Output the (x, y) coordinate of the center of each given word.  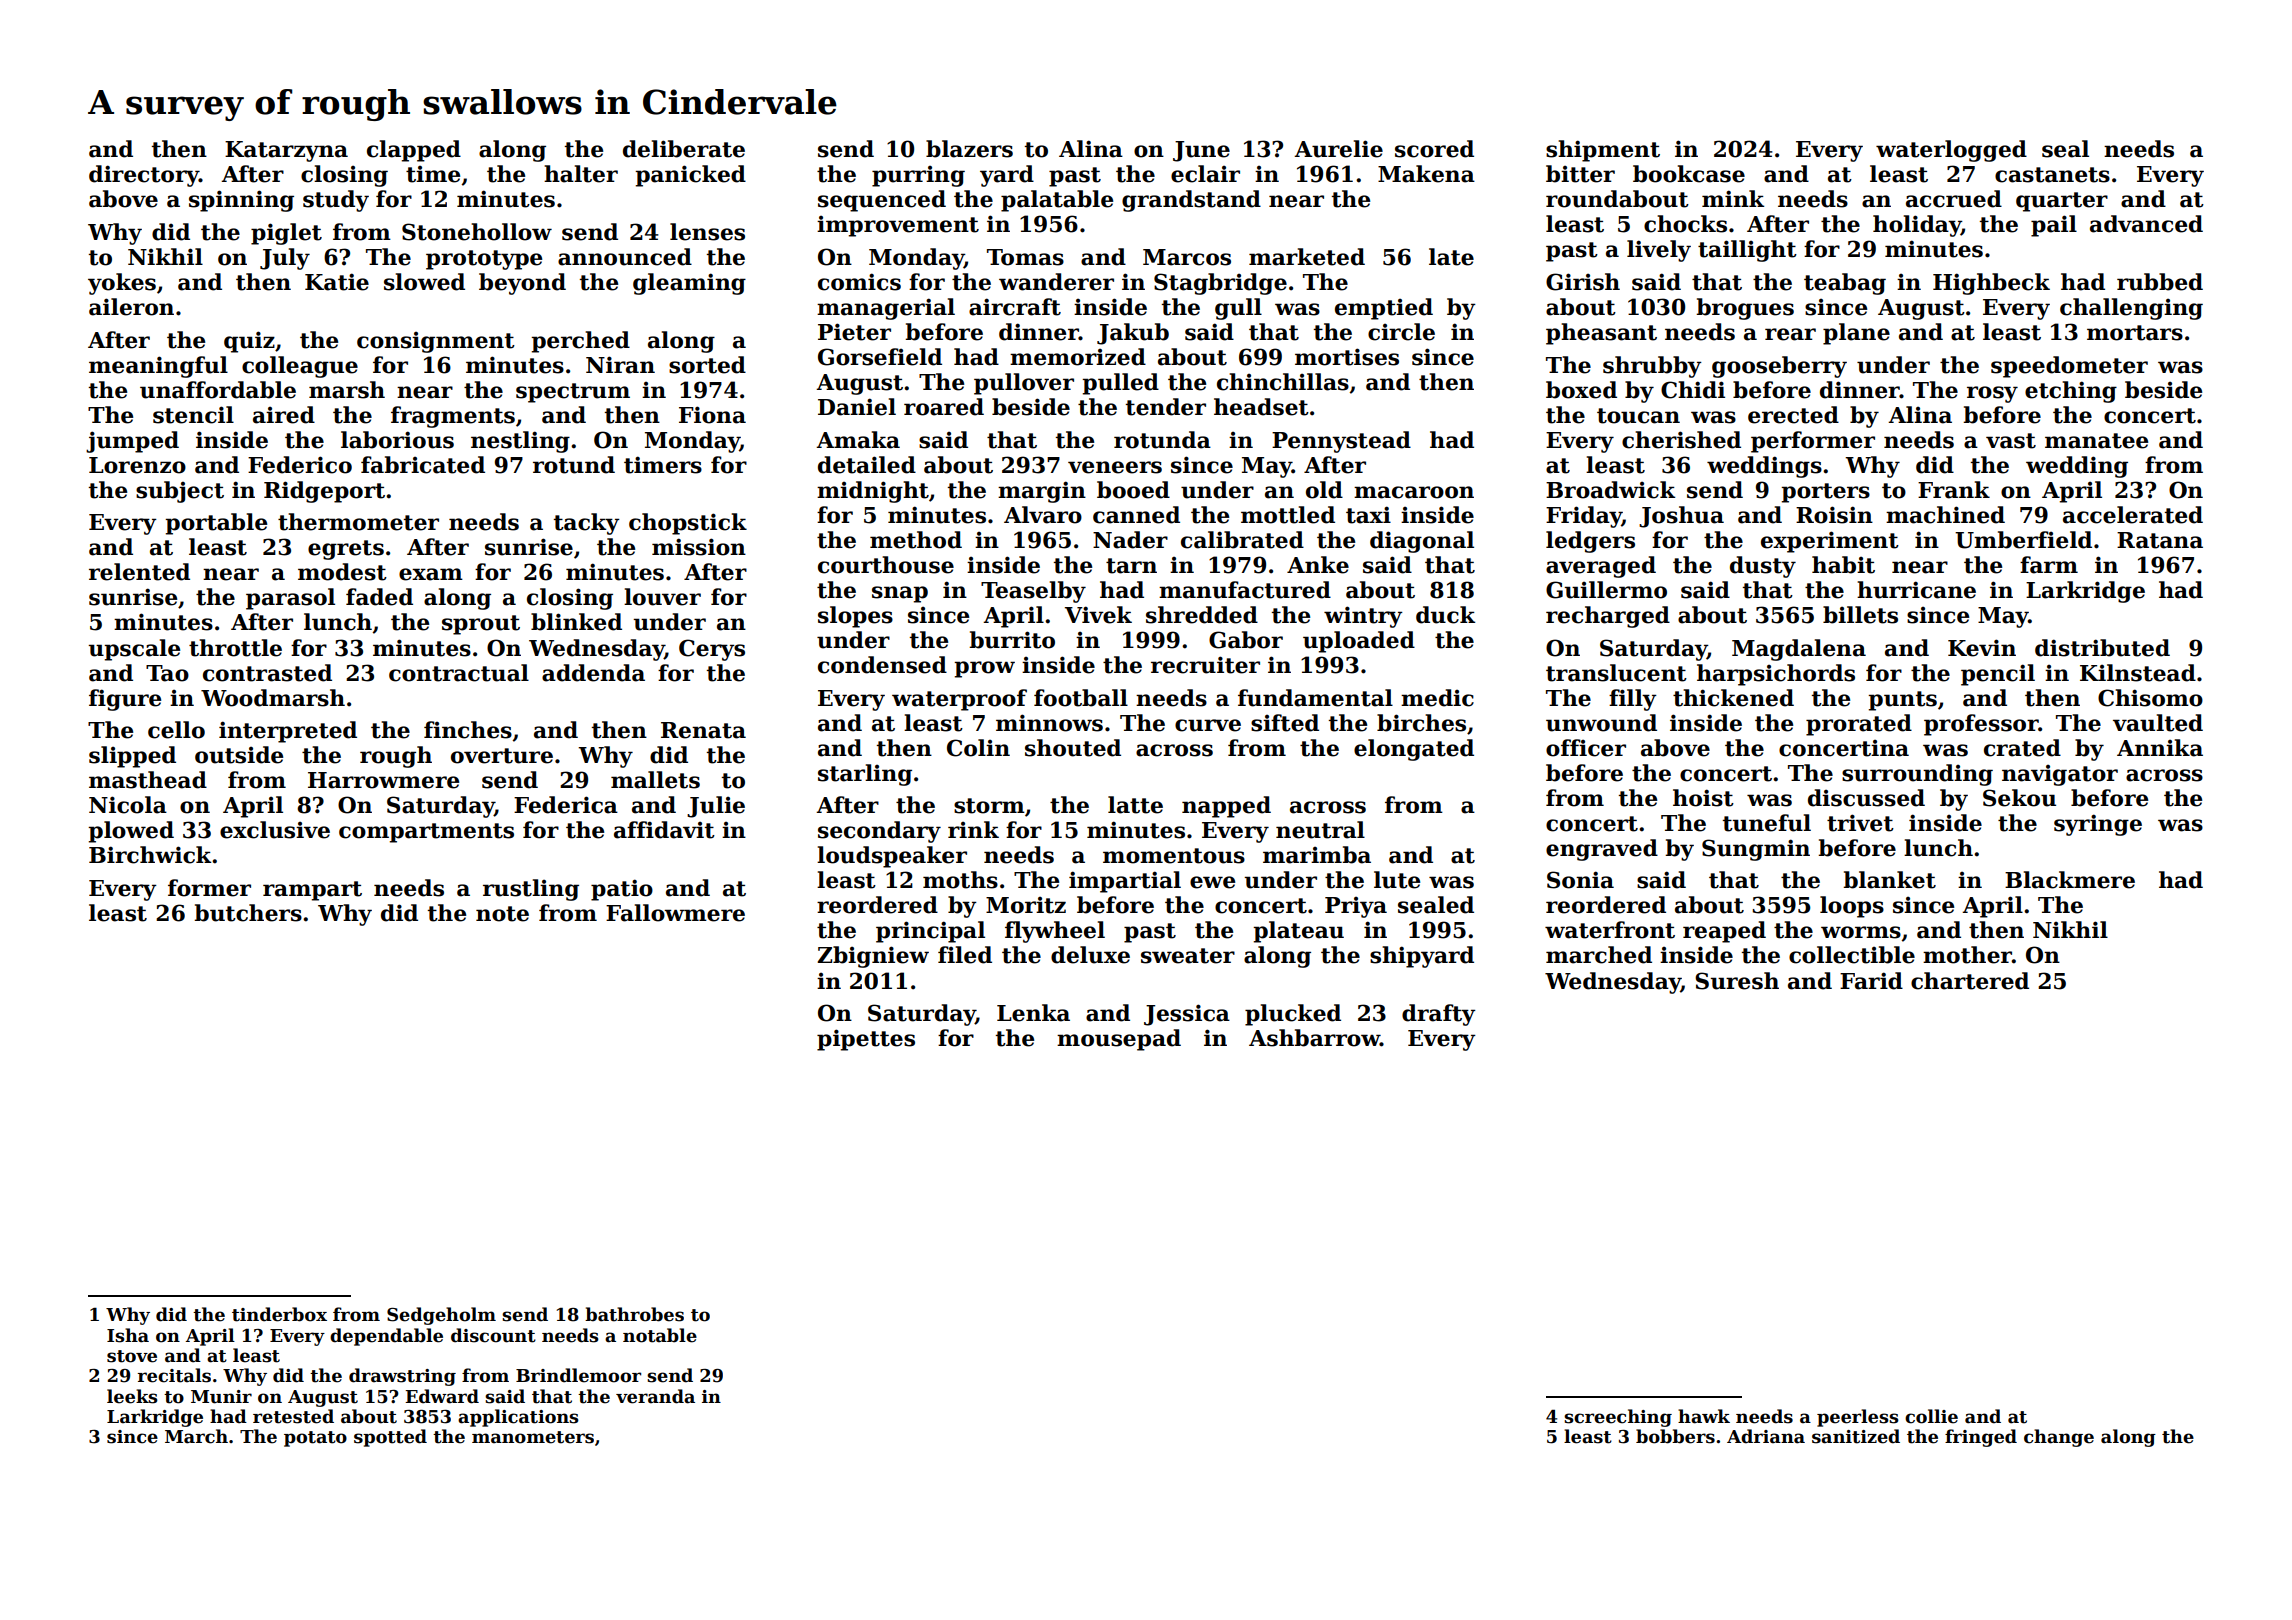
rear (1790, 334)
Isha (128, 1335)
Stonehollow (477, 232)
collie (1931, 1416)
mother (1967, 955)
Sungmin (1756, 850)
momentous (1174, 856)
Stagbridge (1220, 284)
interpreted (288, 732)
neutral (1320, 830)
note (502, 914)
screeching (1618, 1418)
